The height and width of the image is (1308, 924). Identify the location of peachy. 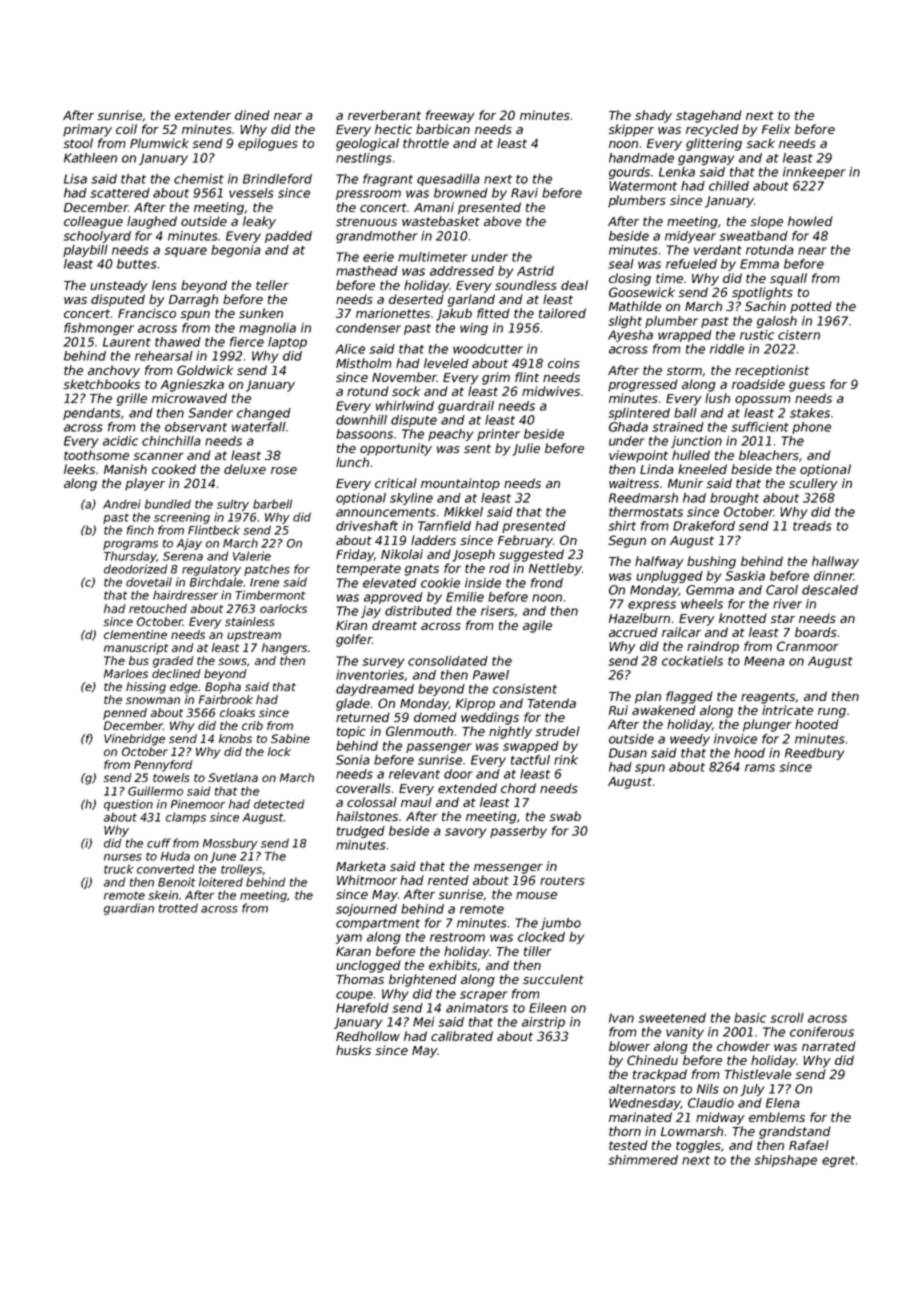
(451, 435).
